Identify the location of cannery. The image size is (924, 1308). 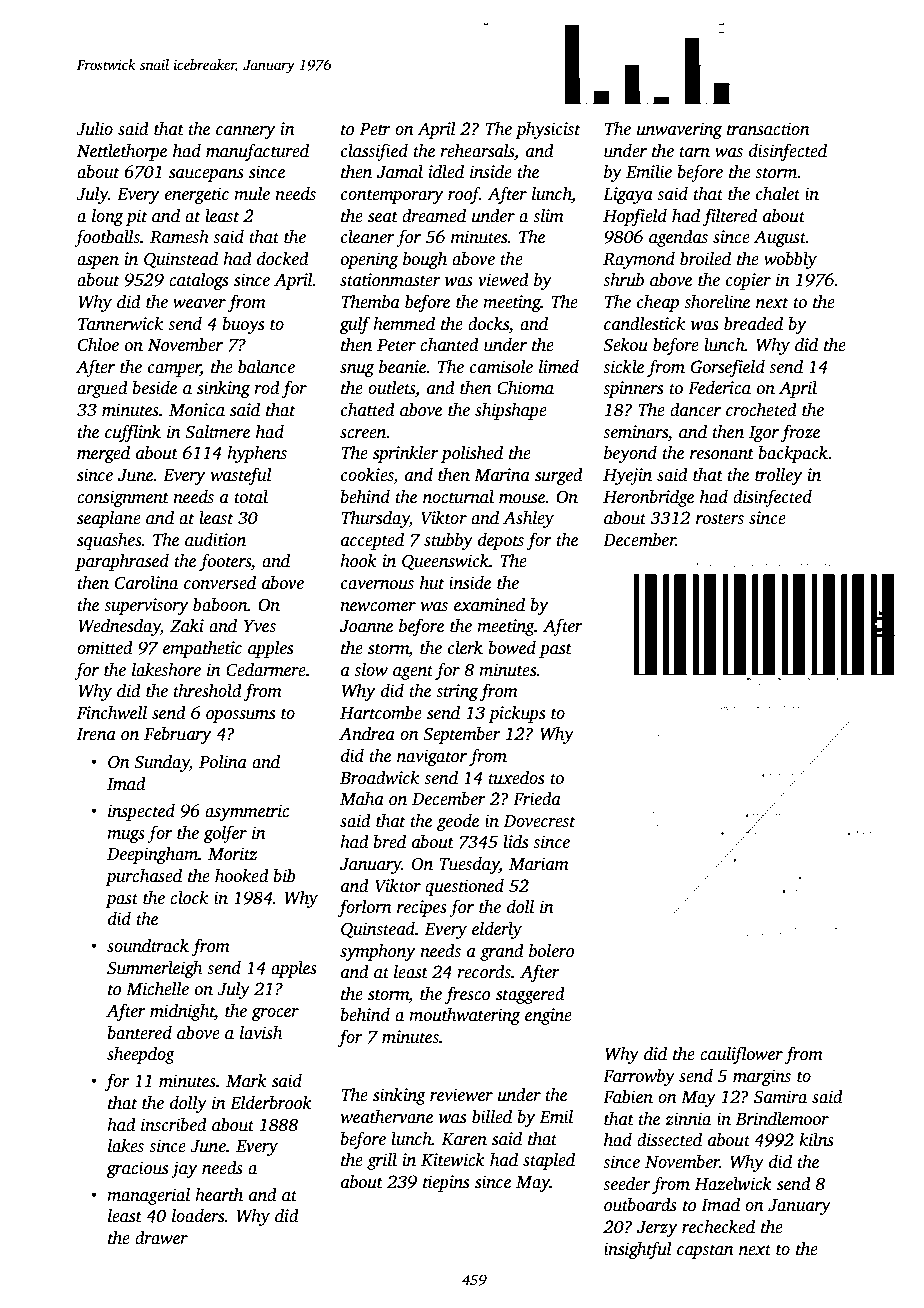
(245, 132).
